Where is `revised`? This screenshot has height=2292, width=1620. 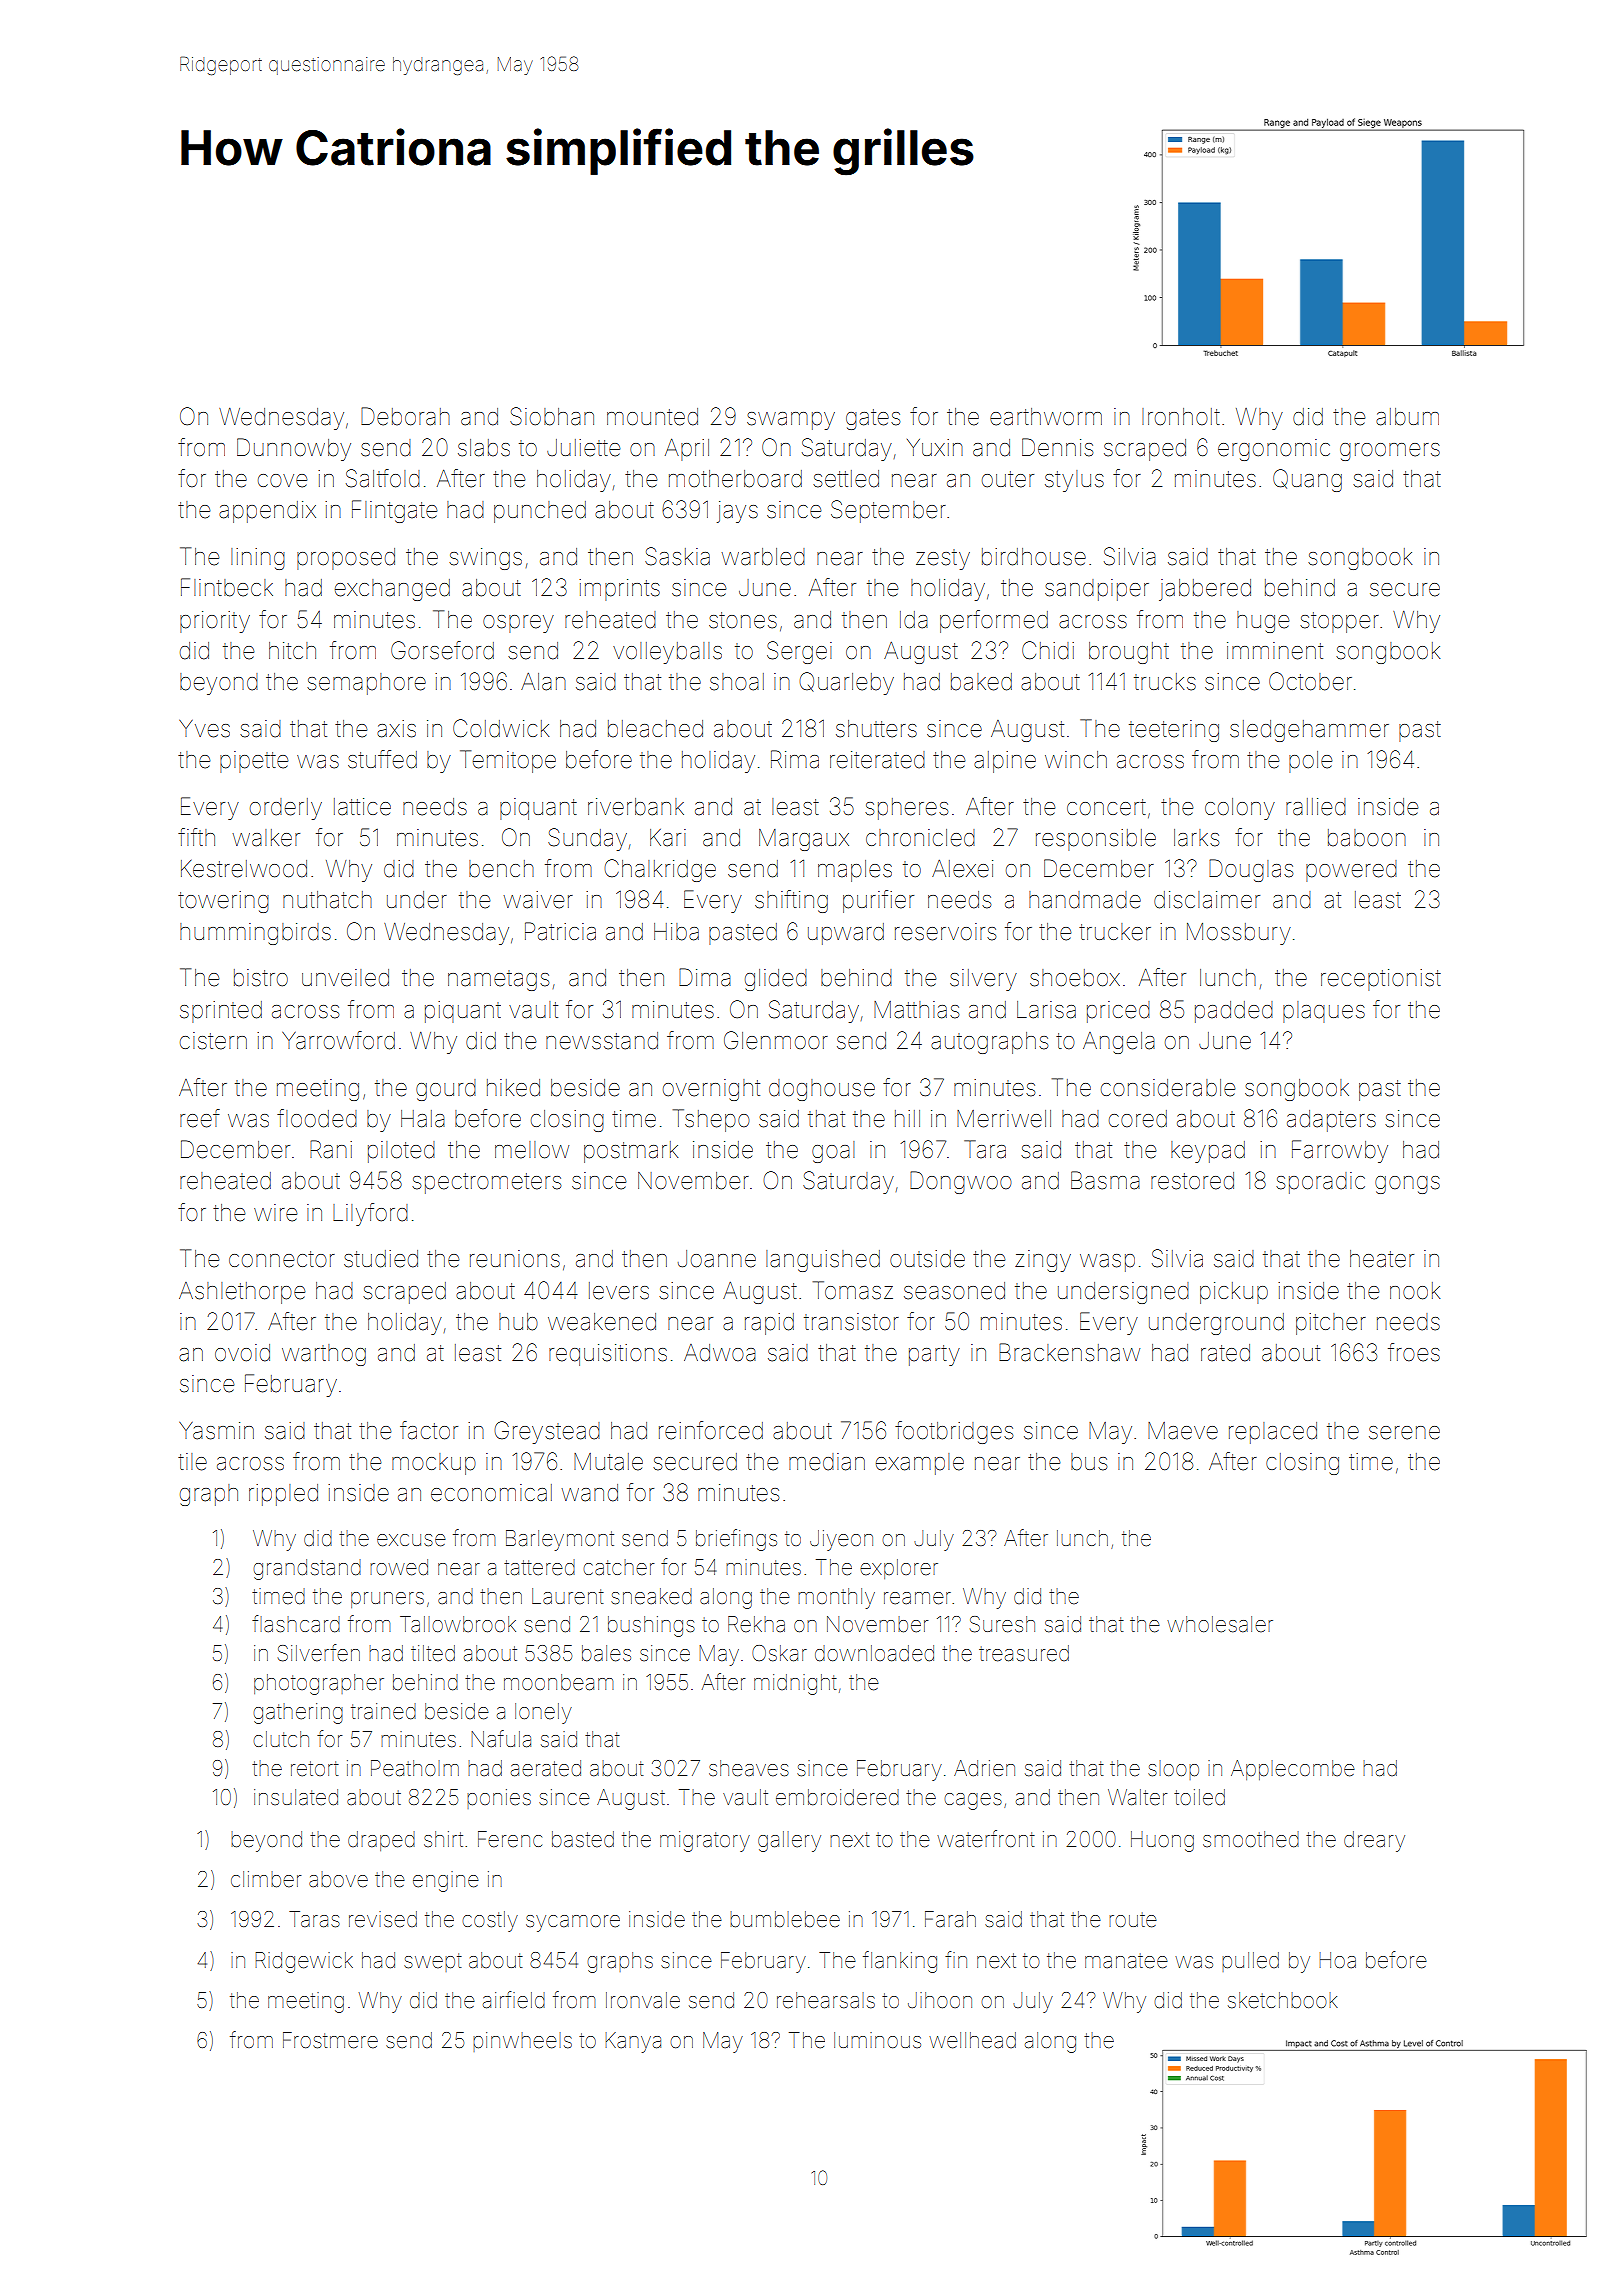
revised is located at coordinates (383, 1919).
